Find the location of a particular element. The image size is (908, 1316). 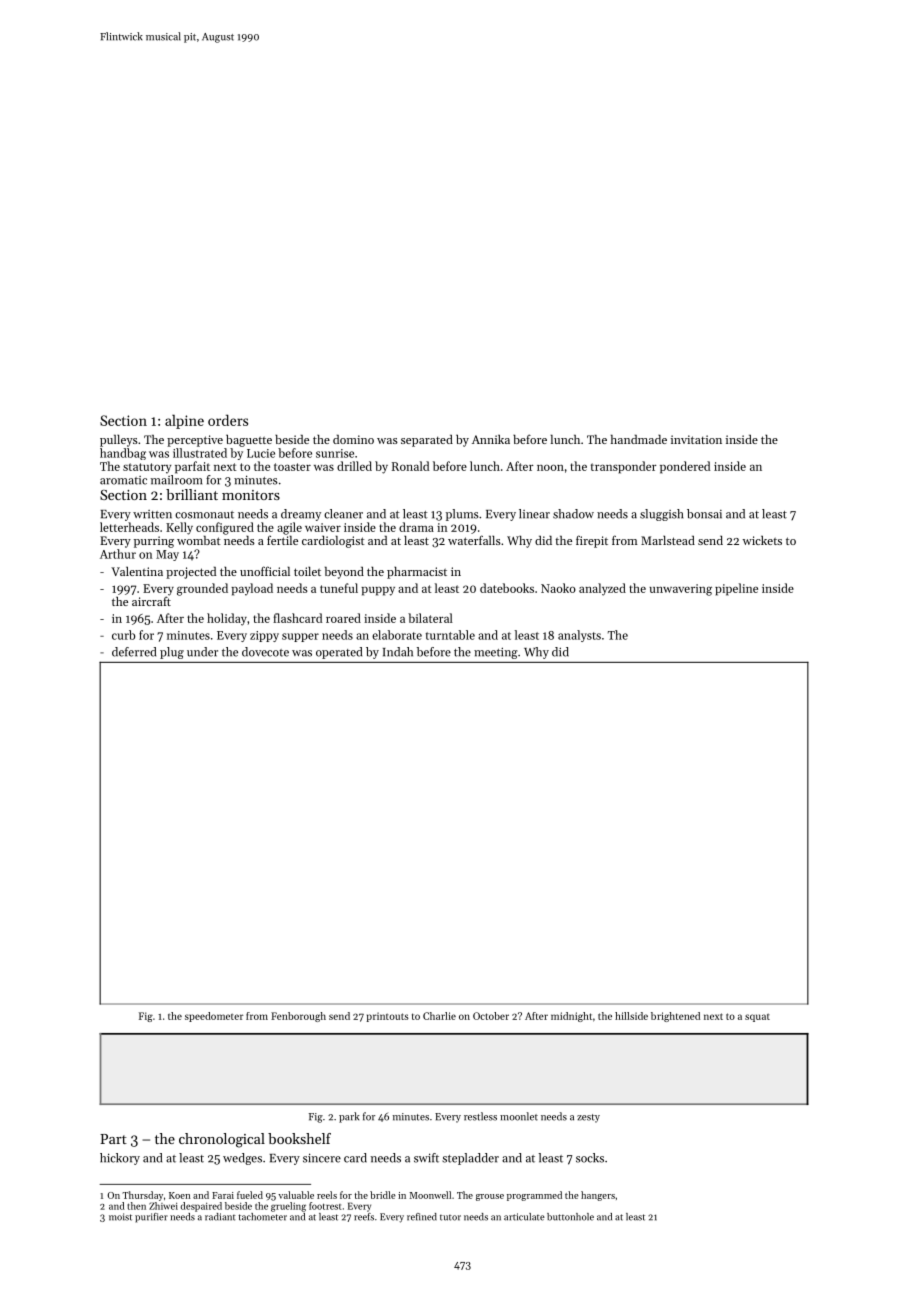

speedometer is located at coordinates (214, 1017).
